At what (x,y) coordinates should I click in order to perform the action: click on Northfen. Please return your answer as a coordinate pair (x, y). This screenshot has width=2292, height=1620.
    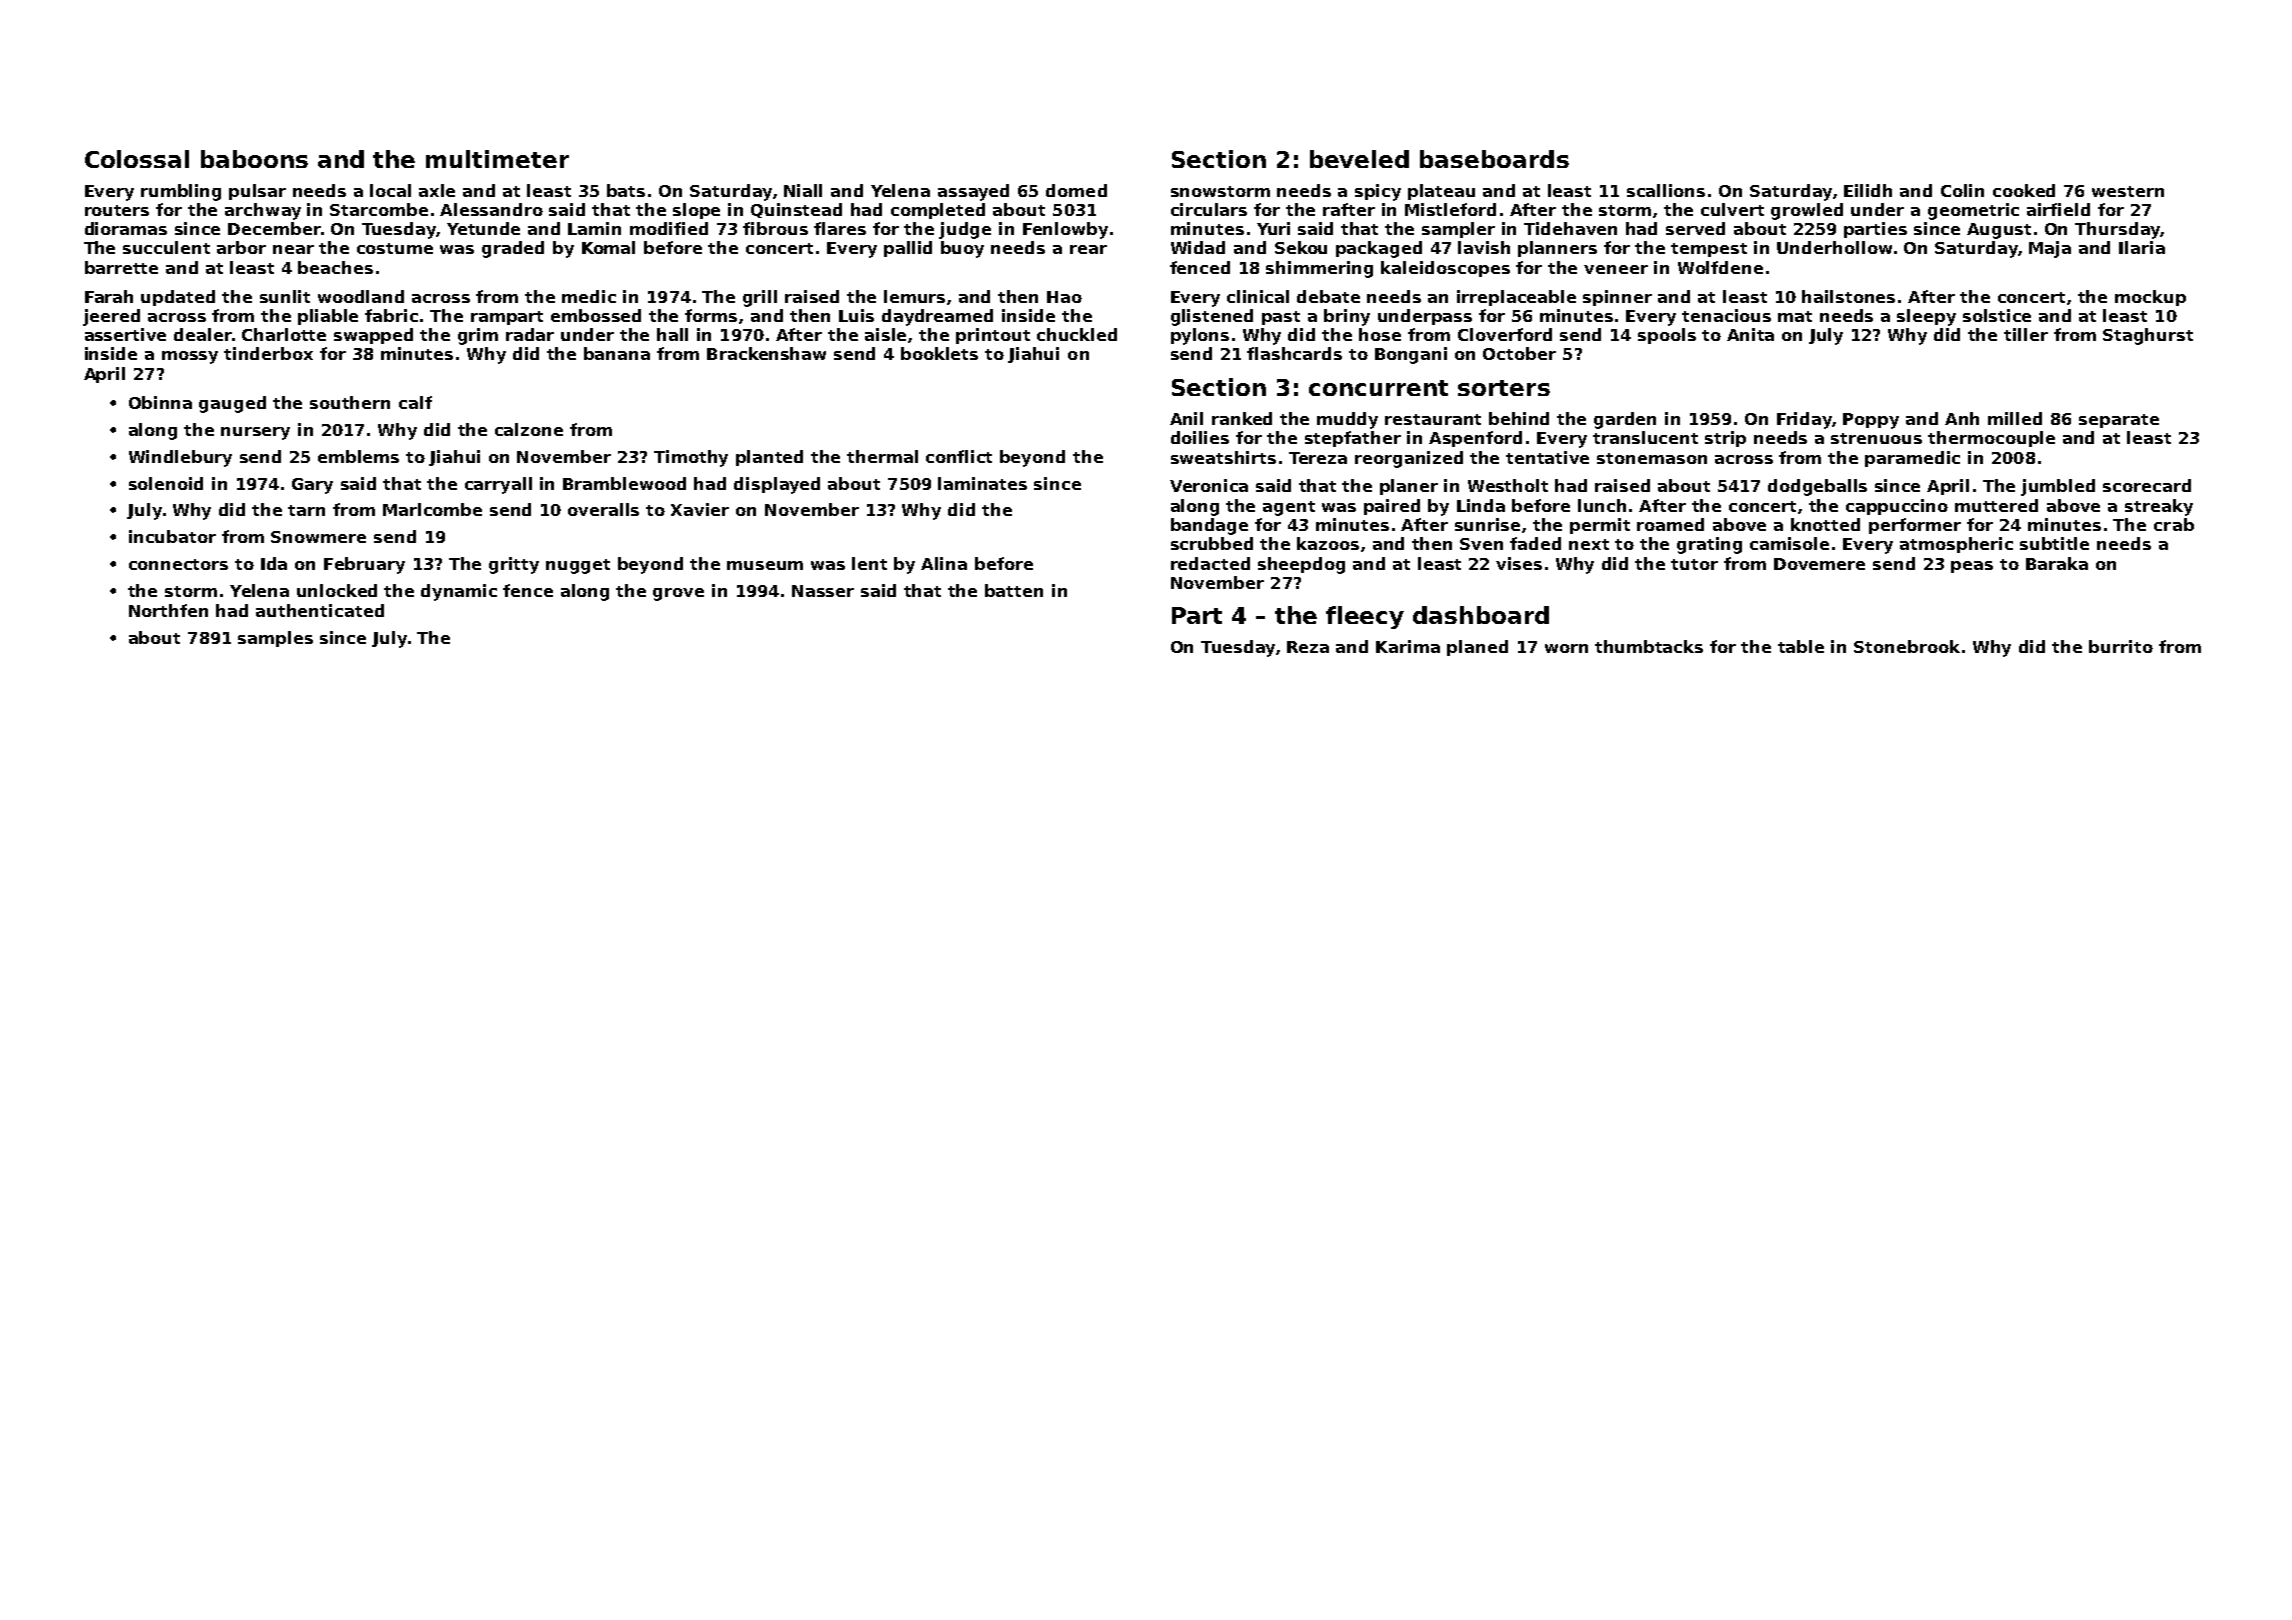
    Looking at the image, I should click on (168, 610).
